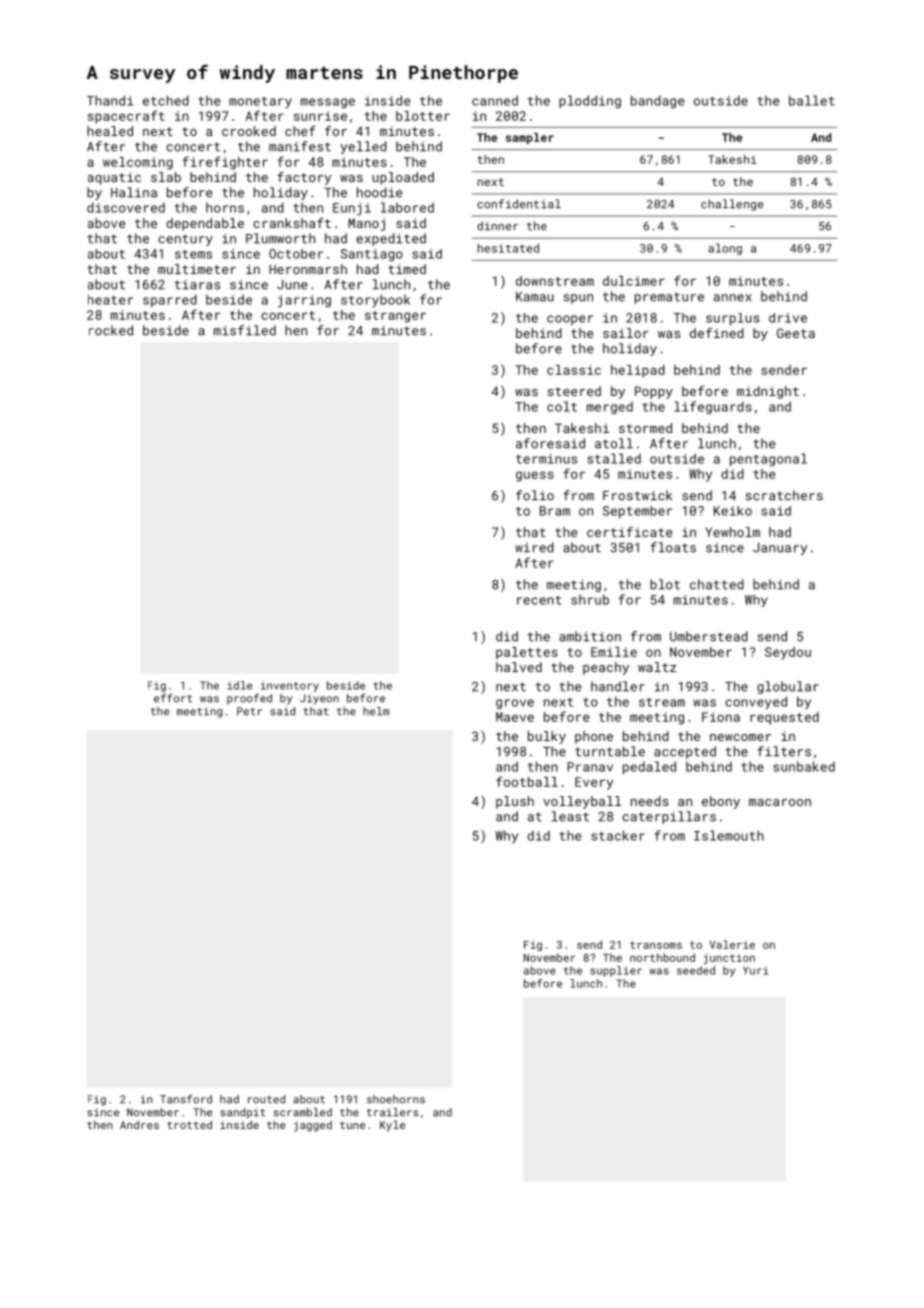 The width and height of the screenshot is (924, 1308). Describe the element at coordinates (139, 1124) in the screenshot. I see `Andres` at that location.
